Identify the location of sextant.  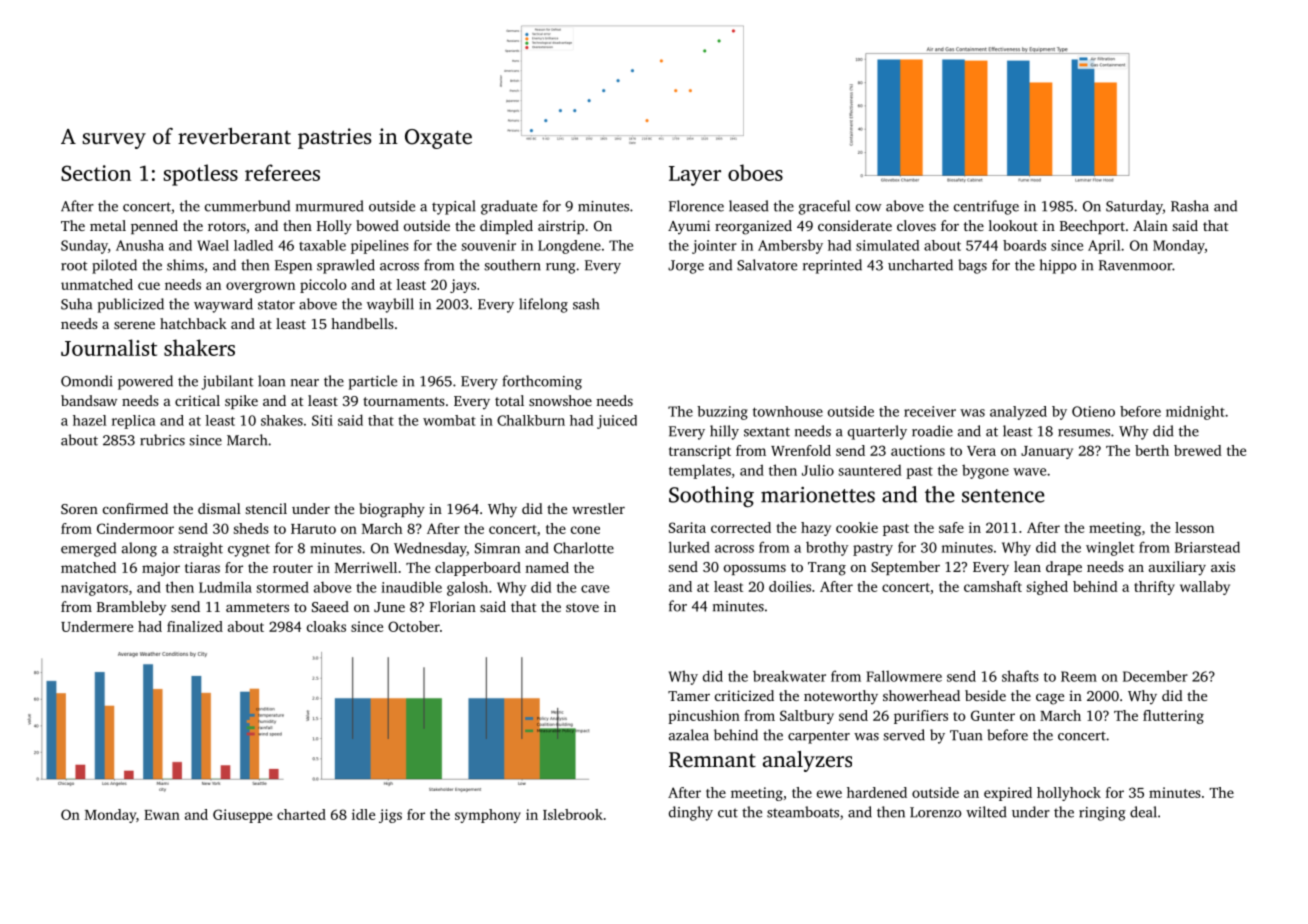
(767, 432).
